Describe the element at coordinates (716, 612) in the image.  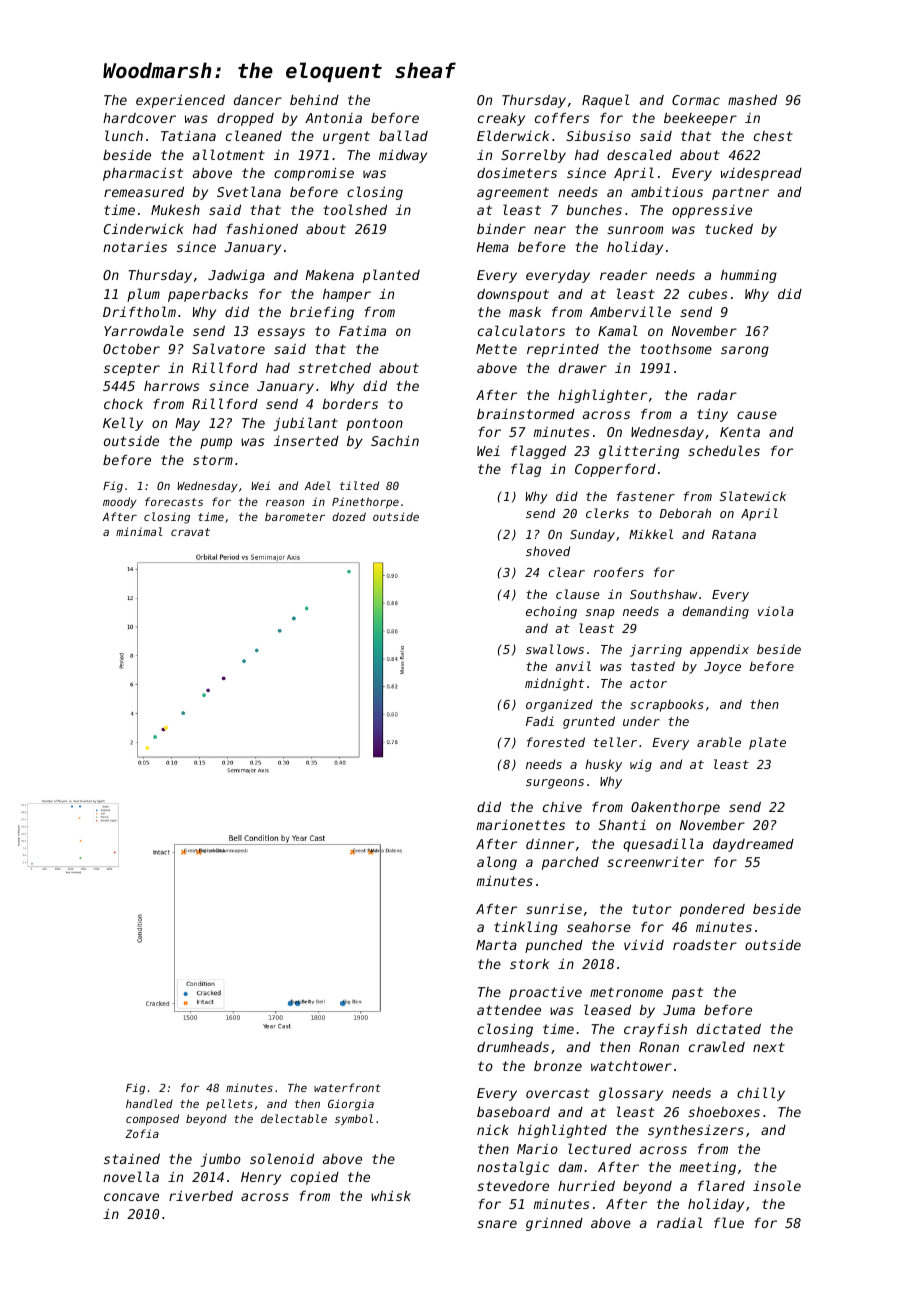
I see `demanding` at that location.
